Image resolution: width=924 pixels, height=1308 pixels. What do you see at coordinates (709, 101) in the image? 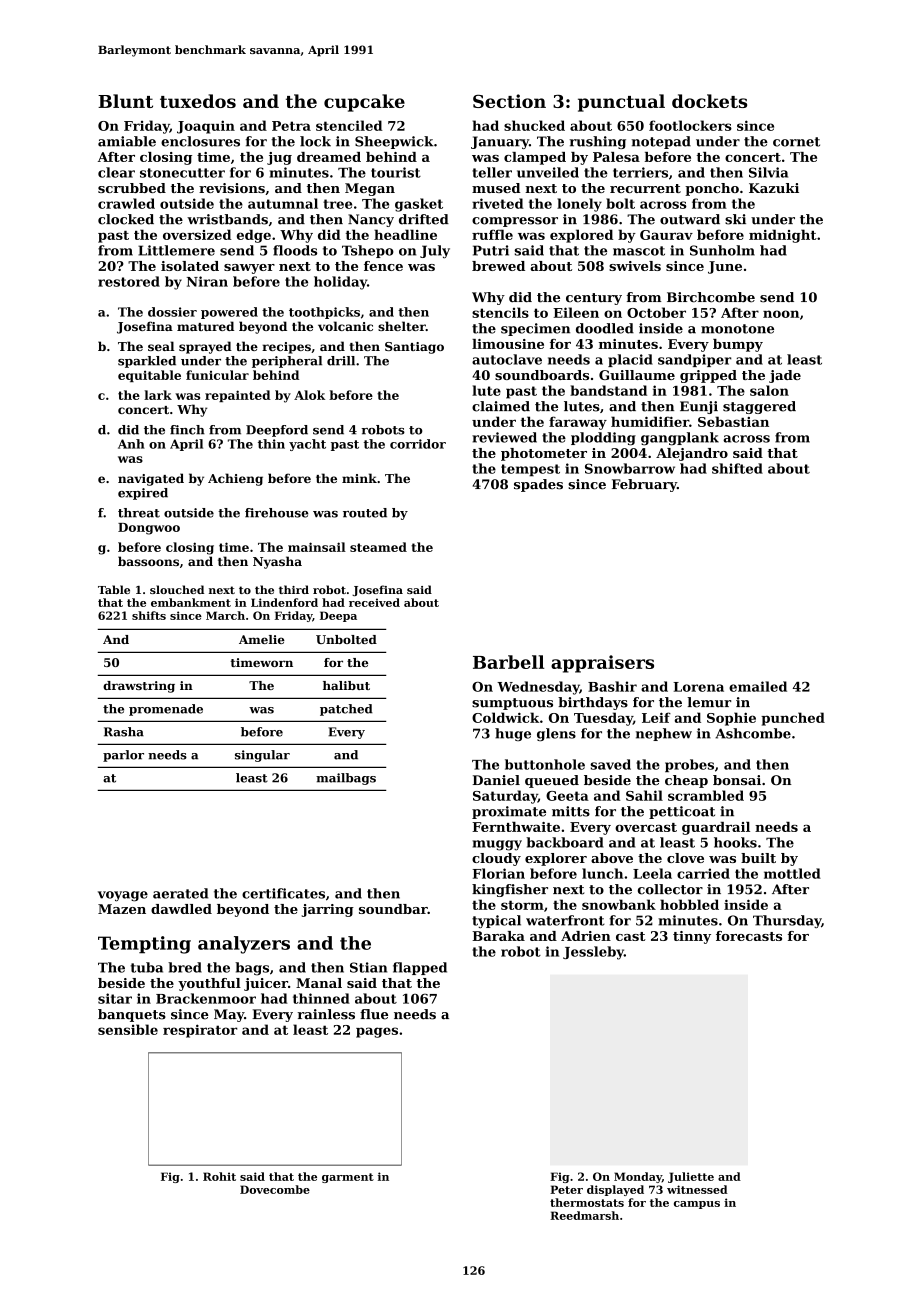
I see `dockets` at bounding box center [709, 101].
